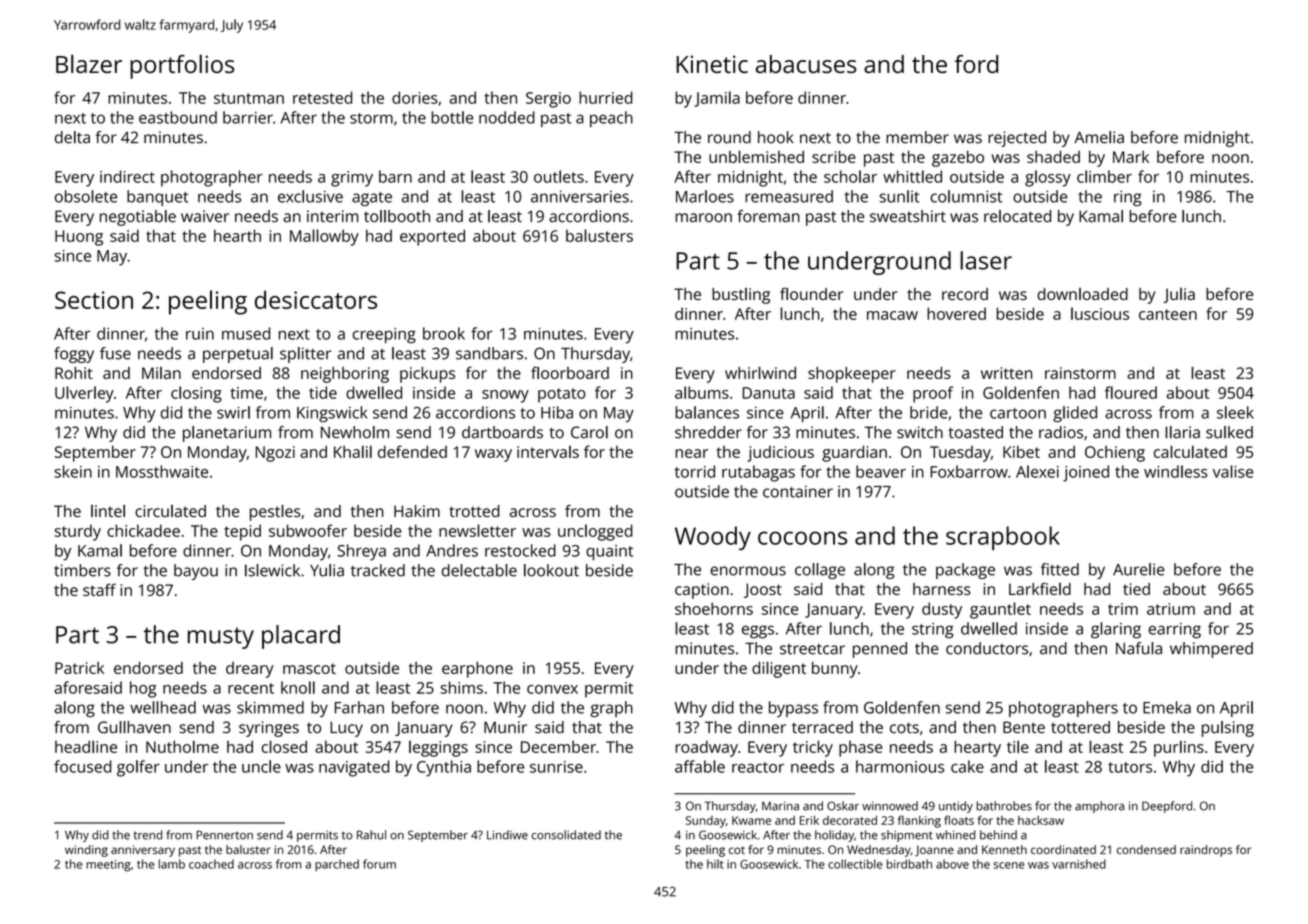 The height and width of the page is (924, 1308). I want to click on timbers, so click(82, 570).
